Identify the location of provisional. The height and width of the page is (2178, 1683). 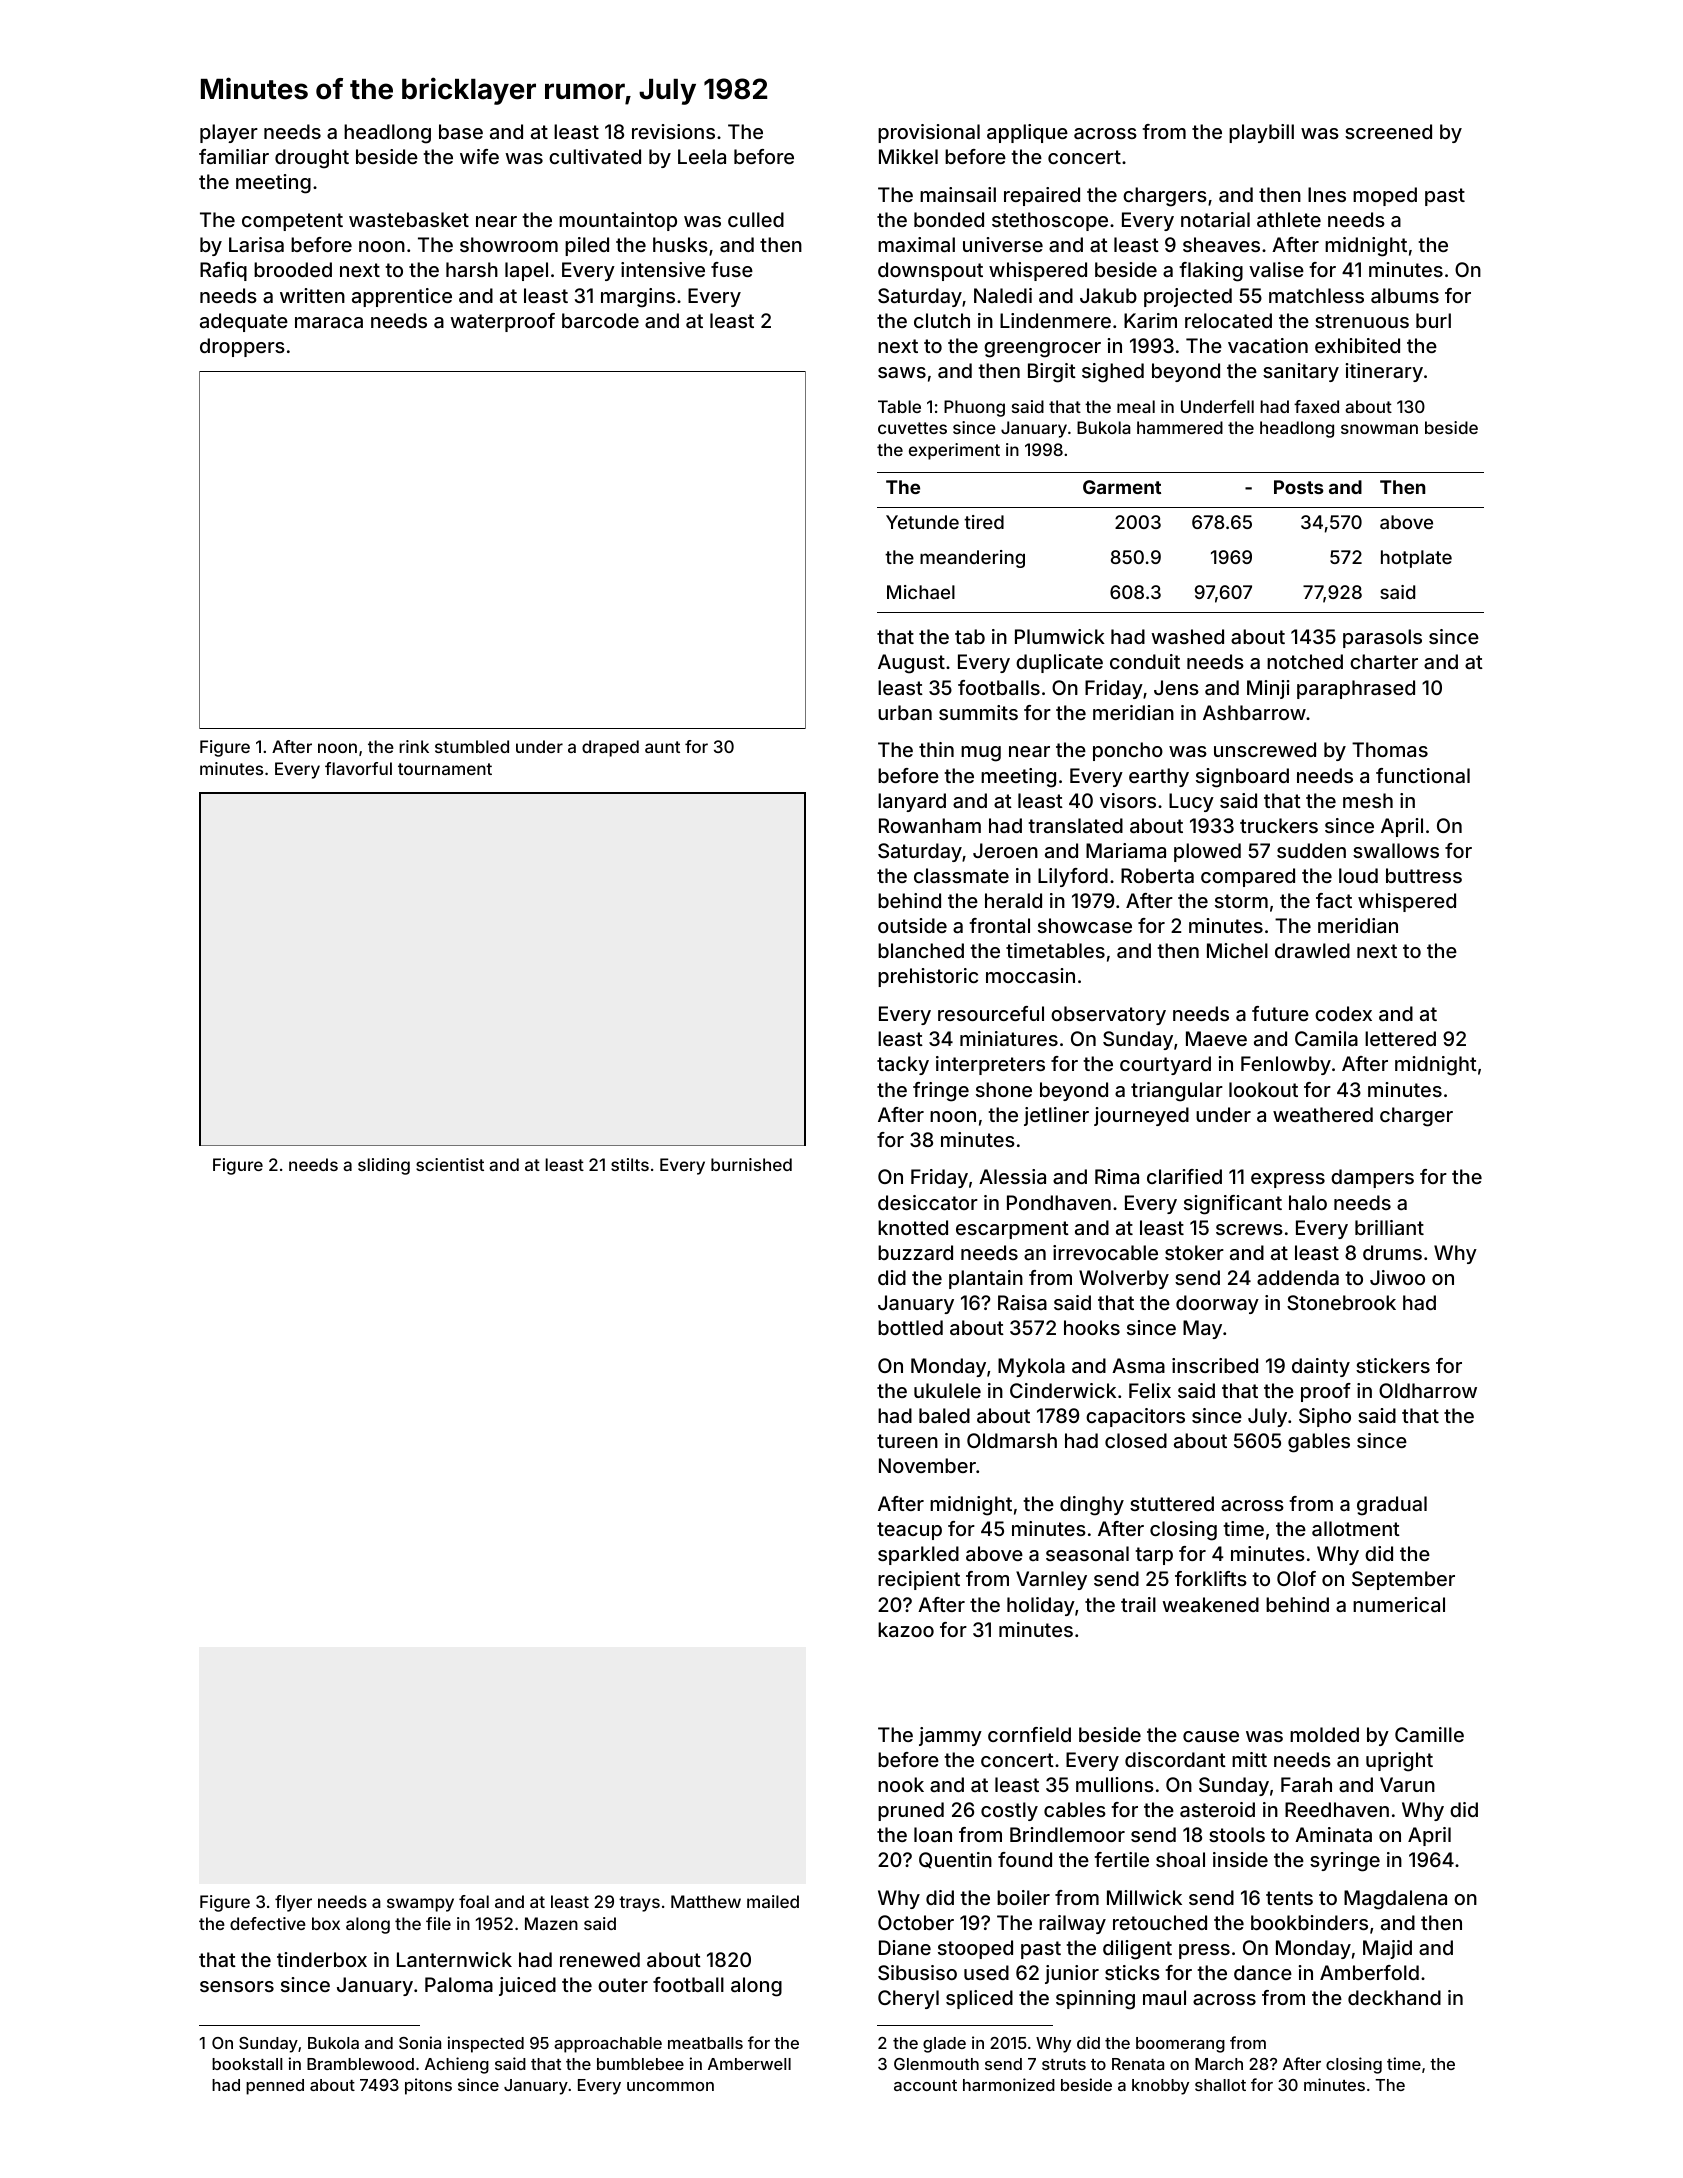
(929, 133).
